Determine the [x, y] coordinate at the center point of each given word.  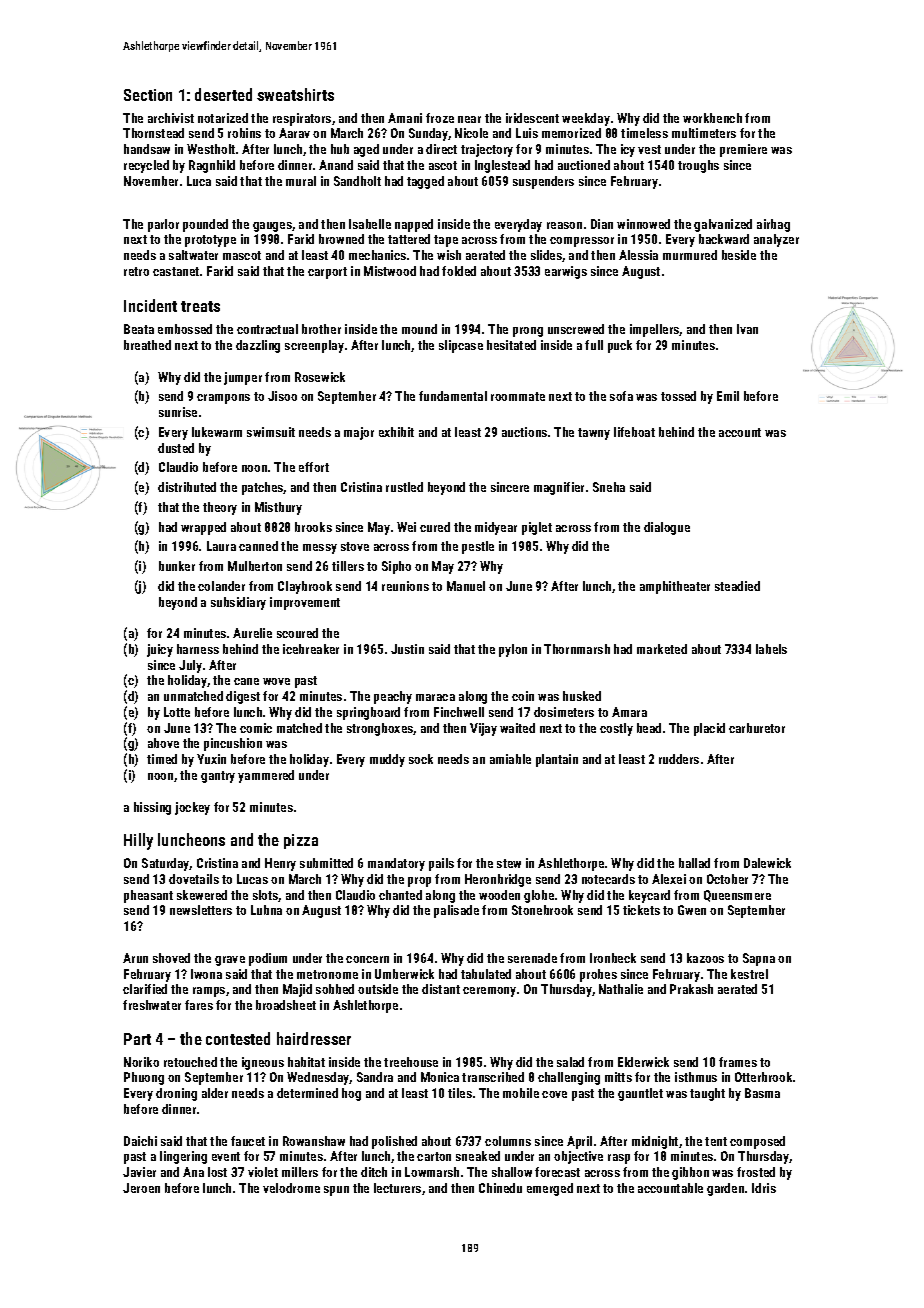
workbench [712, 118]
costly [616, 729]
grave [230, 961]
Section [148, 95]
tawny [594, 434]
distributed [187, 487]
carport [327, 273]
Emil [728, 396]
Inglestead [502, 166]
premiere [743, 150]
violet [263, 1172]
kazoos [705, 958]
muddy [387, 760]
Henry [280, 864]
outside [378, 989]
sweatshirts [295, 94]
